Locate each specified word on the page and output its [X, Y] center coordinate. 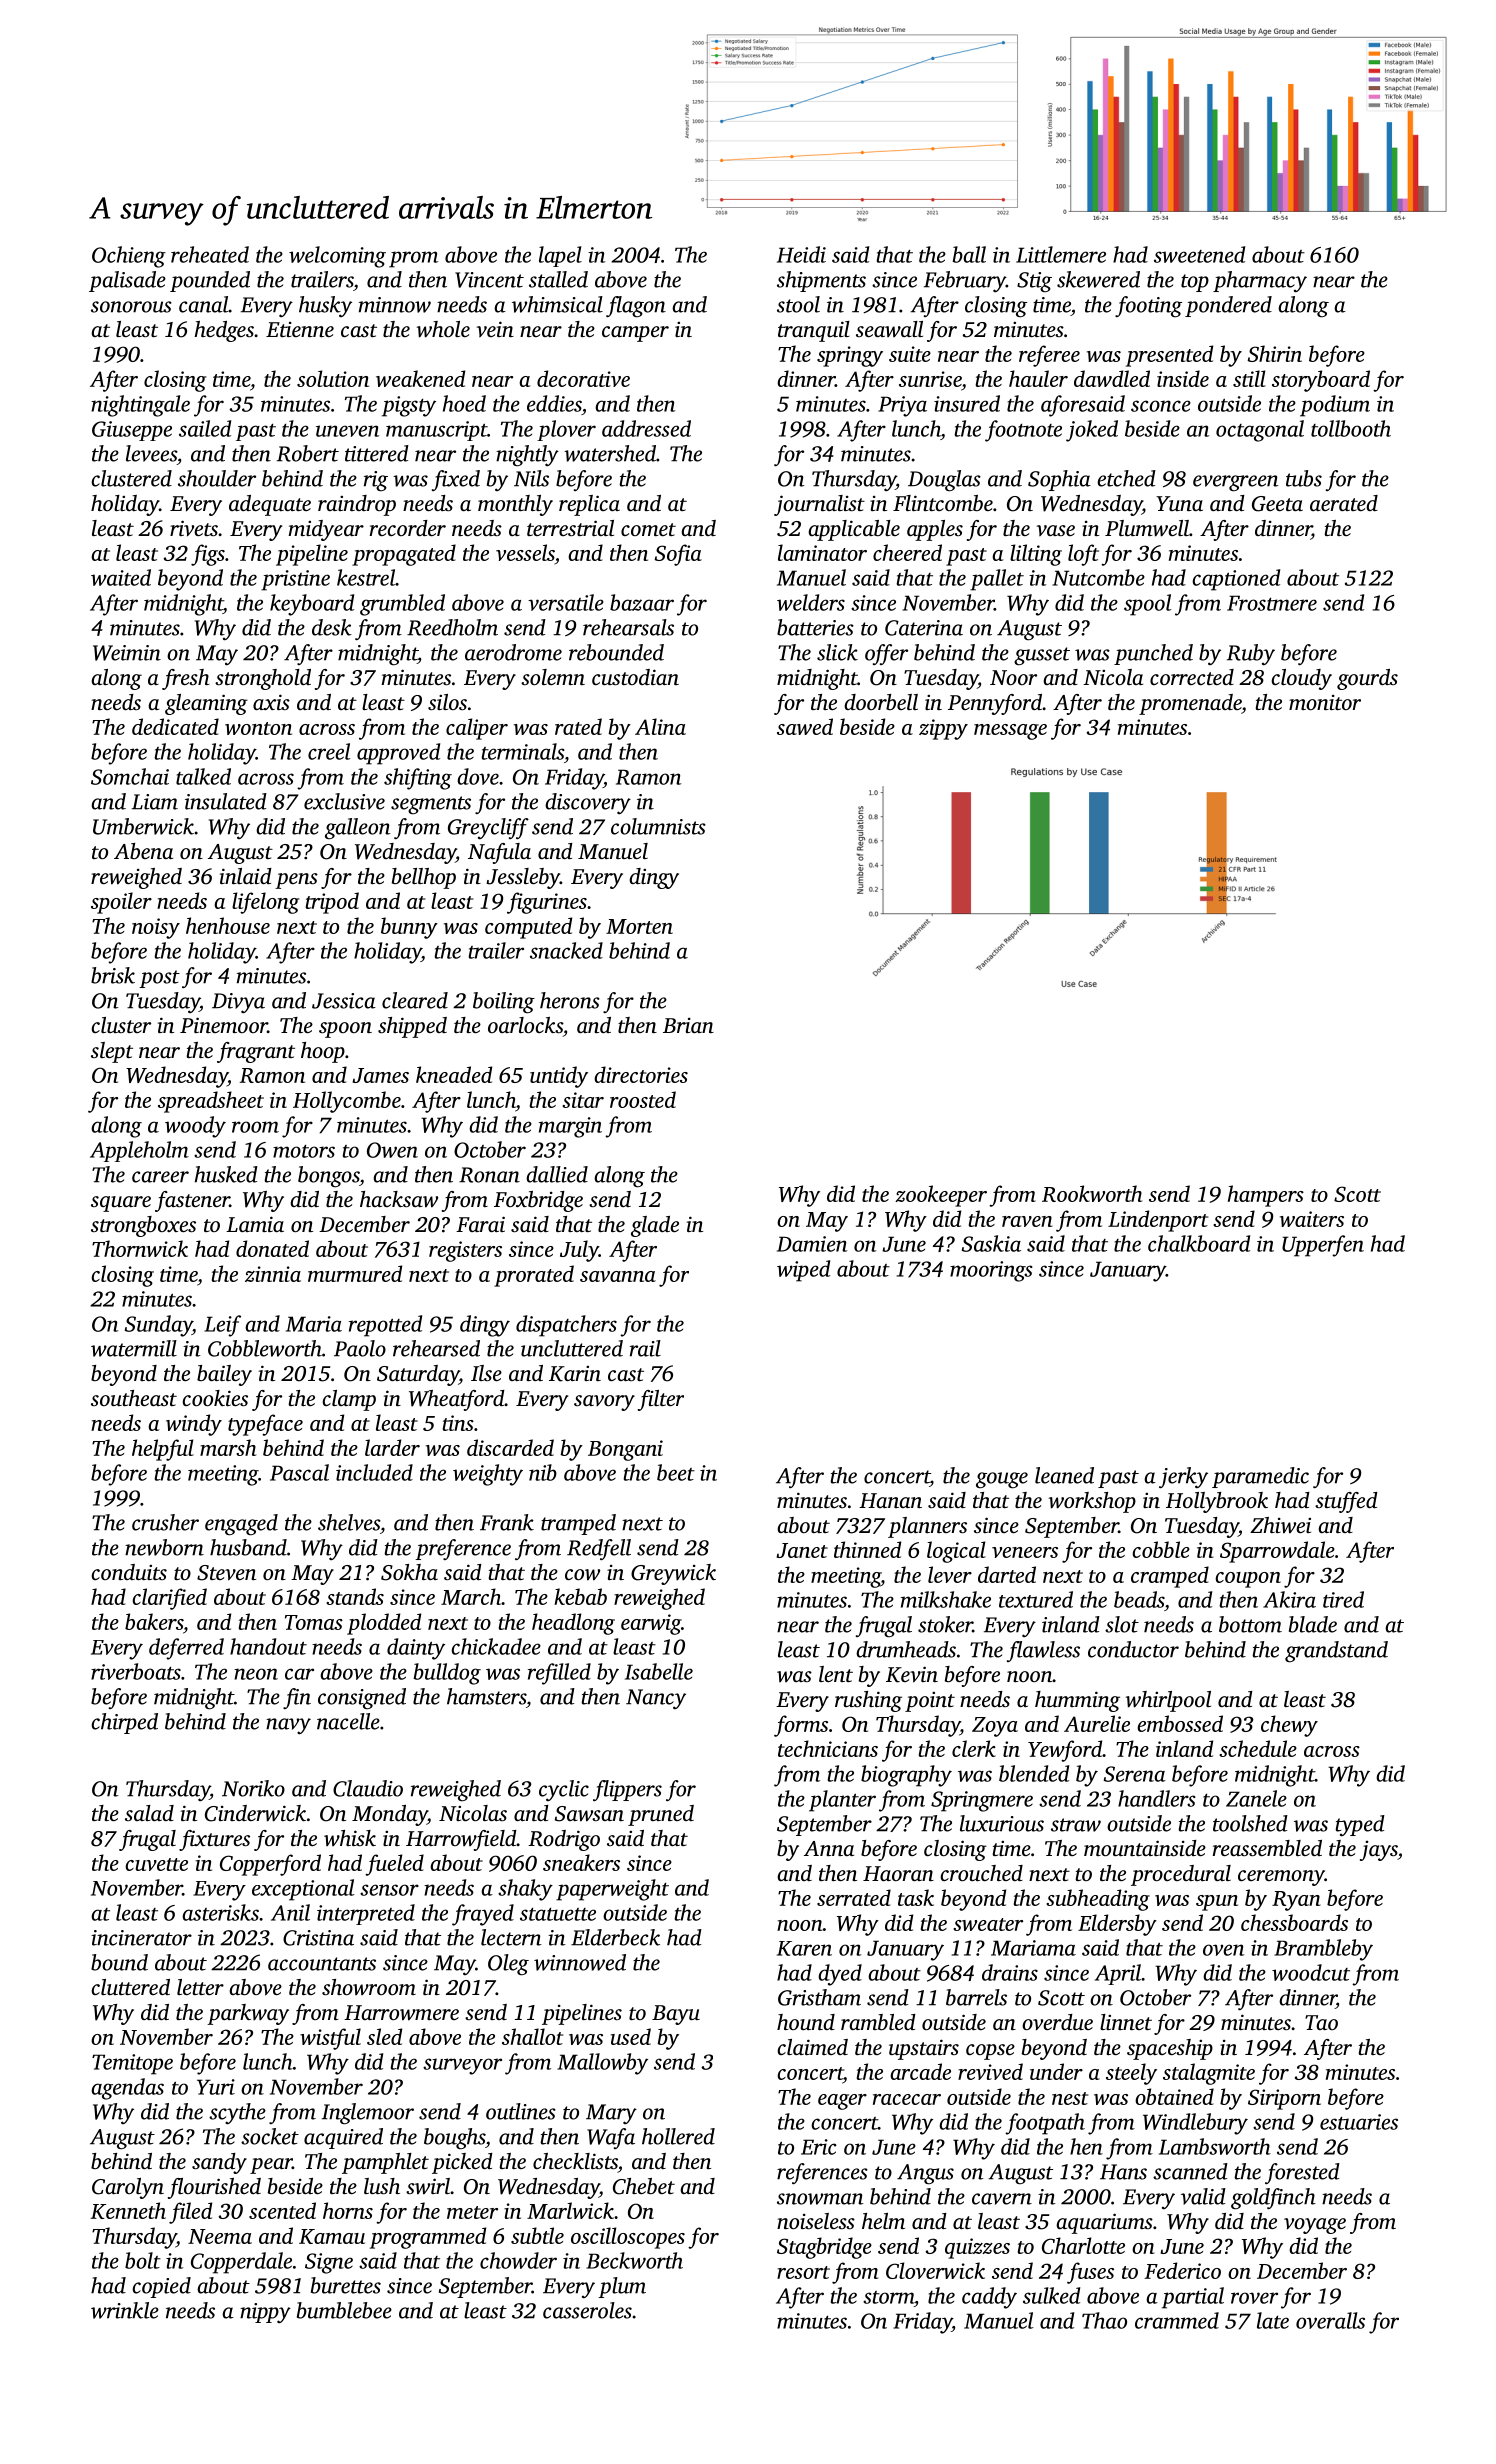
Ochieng [129, 257]
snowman [820, 2199]
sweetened [1199, 254]
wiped [803, 1271]
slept [112, 1052]
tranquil [814, 331]
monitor [1325, 702]
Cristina [318, 1938]
